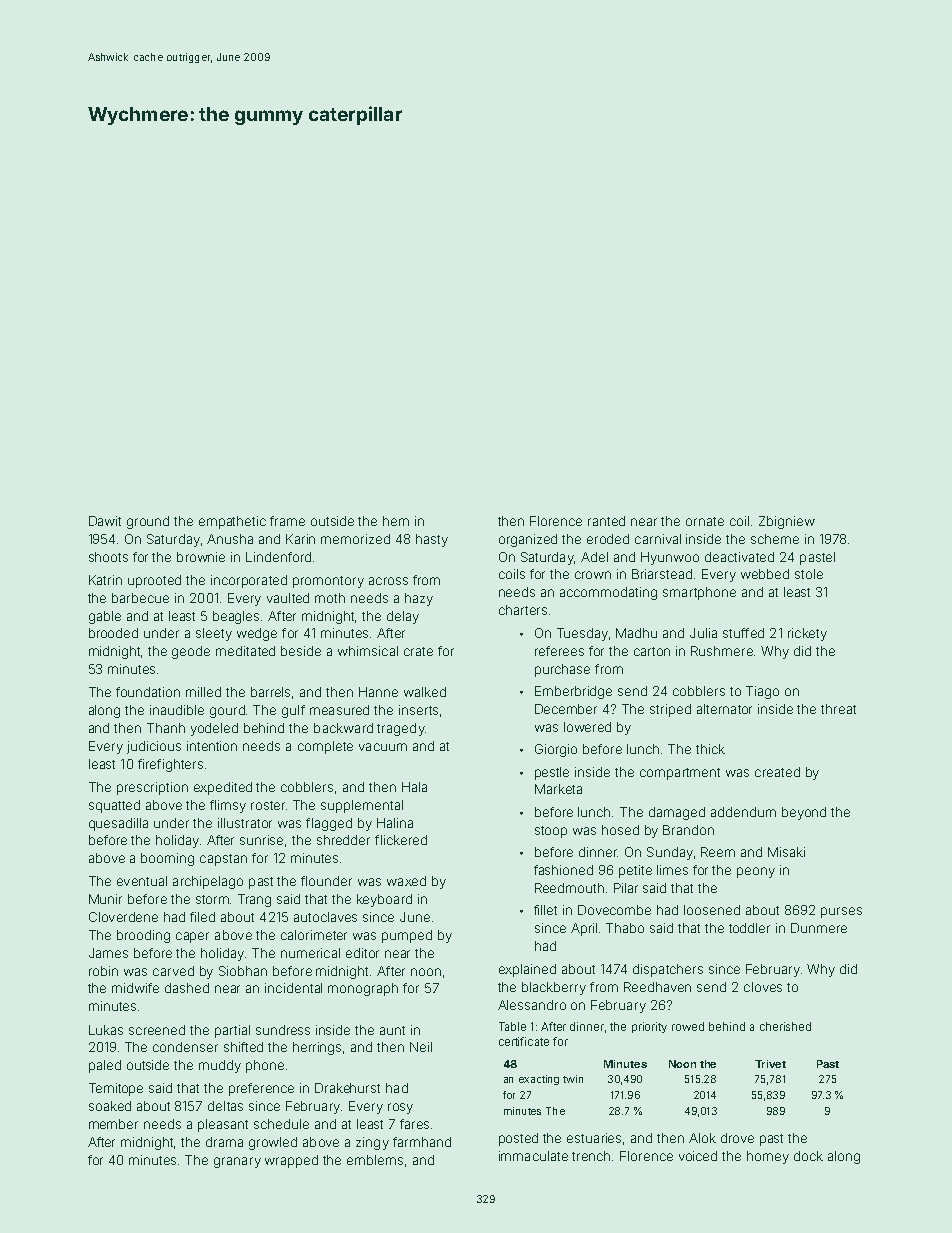  I want to click on quesadilla, so click(118, 824).
